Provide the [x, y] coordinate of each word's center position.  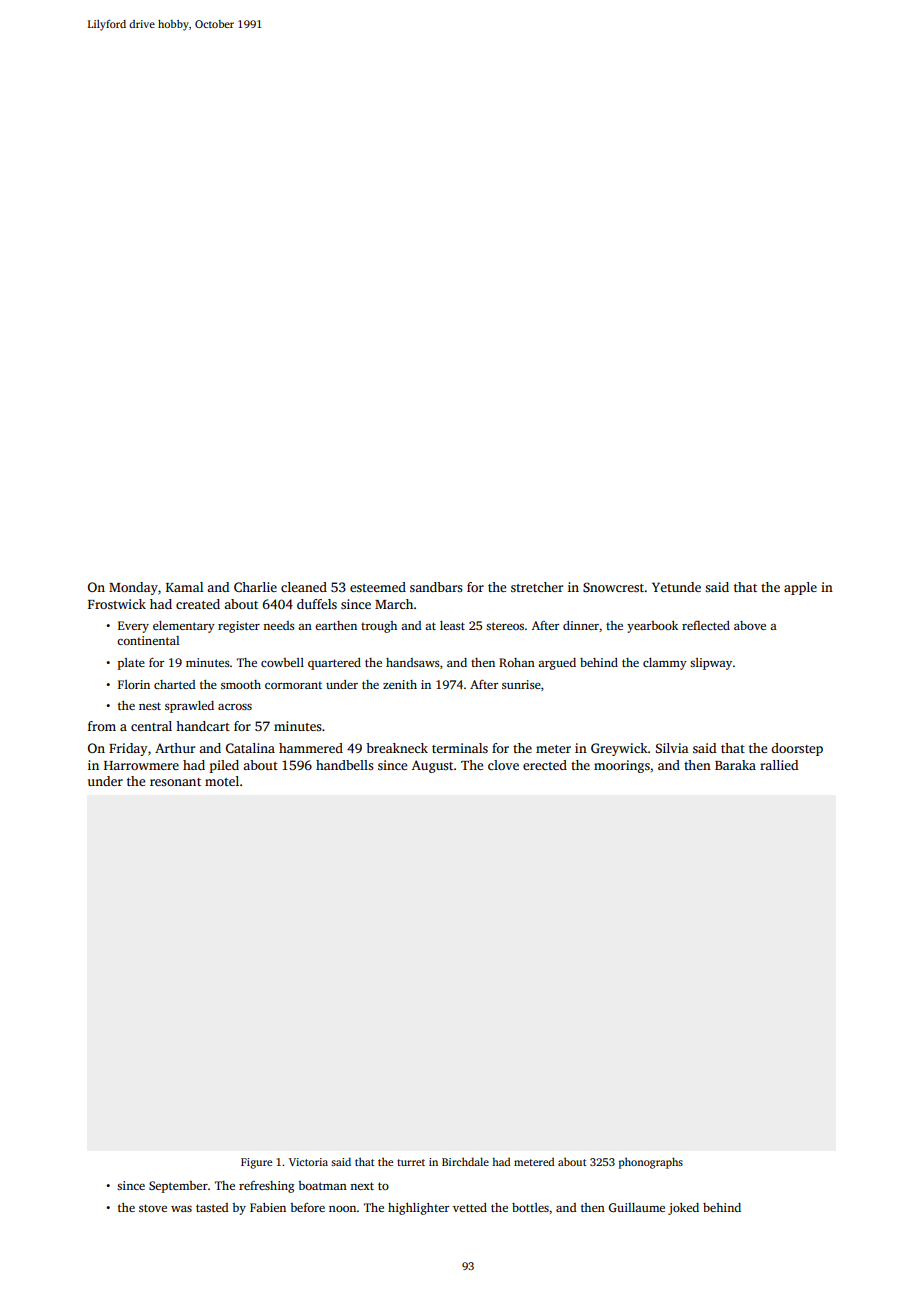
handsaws [413, 662]
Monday [133, 588]
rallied [779, 765]
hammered [311, 748]
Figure [256, 1163]
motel [222, 781]
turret [411, 1162]
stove [153, 1208]
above [750, 625]
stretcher [537, 587]
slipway [711, 664]
